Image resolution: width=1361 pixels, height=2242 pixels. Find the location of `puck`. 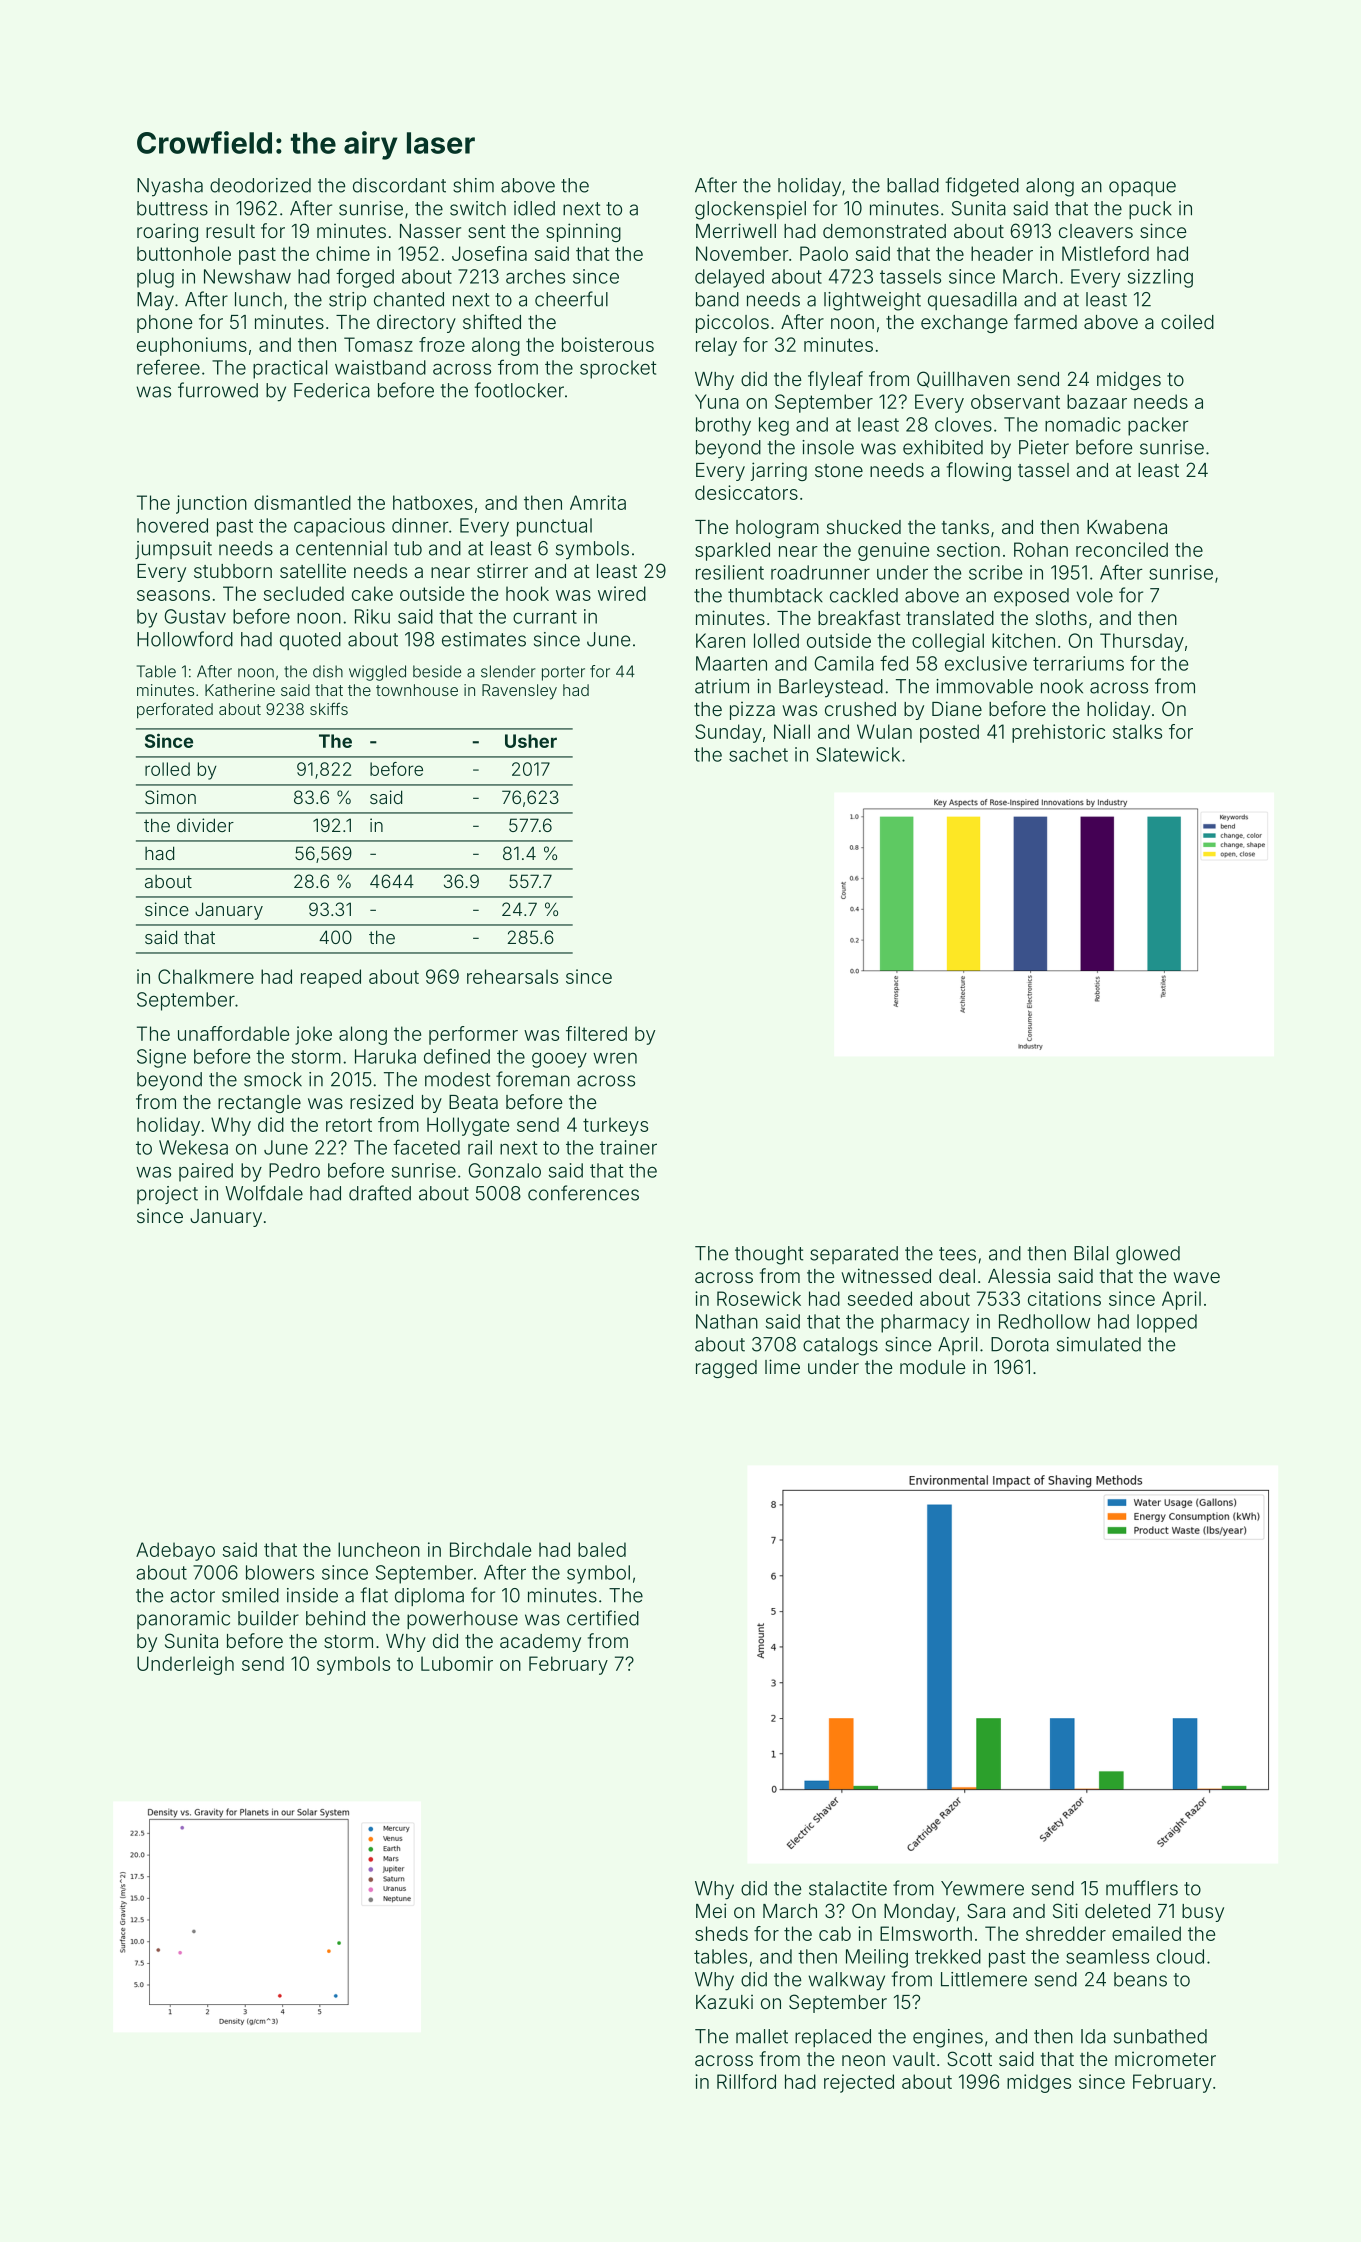

puck is located at coordinates (1150, 210).
